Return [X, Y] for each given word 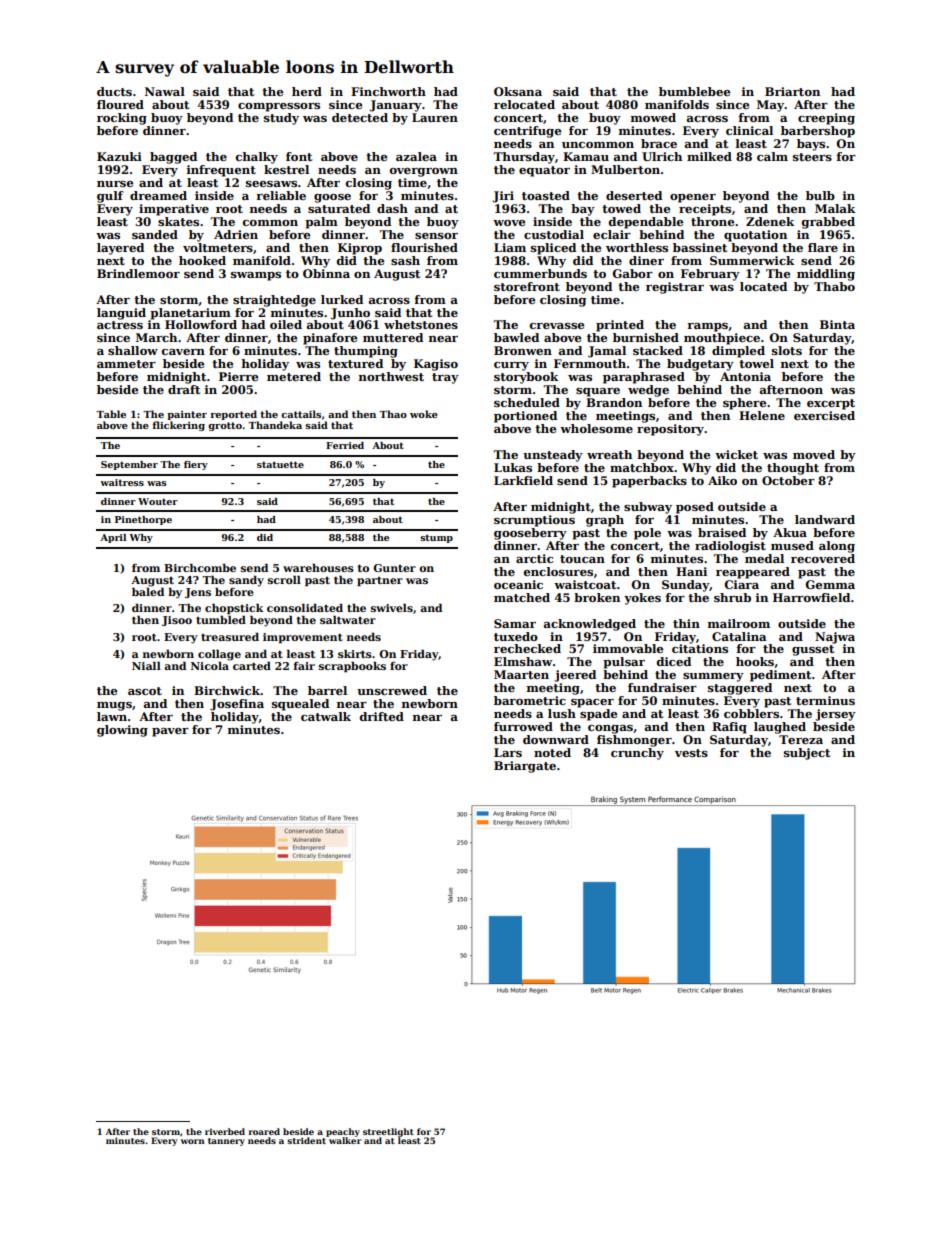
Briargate [525, 767]
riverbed [225, 1131]
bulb [820, 195]
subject [807, 754]
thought [793, 469]
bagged [173, 158]
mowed [653, 117]
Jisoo [177, 621]
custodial [554, 234]
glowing [122, 731]
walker [345, 1140]
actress [120, 325]
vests [691, 753]
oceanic [518, 584]
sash [405, 260]
